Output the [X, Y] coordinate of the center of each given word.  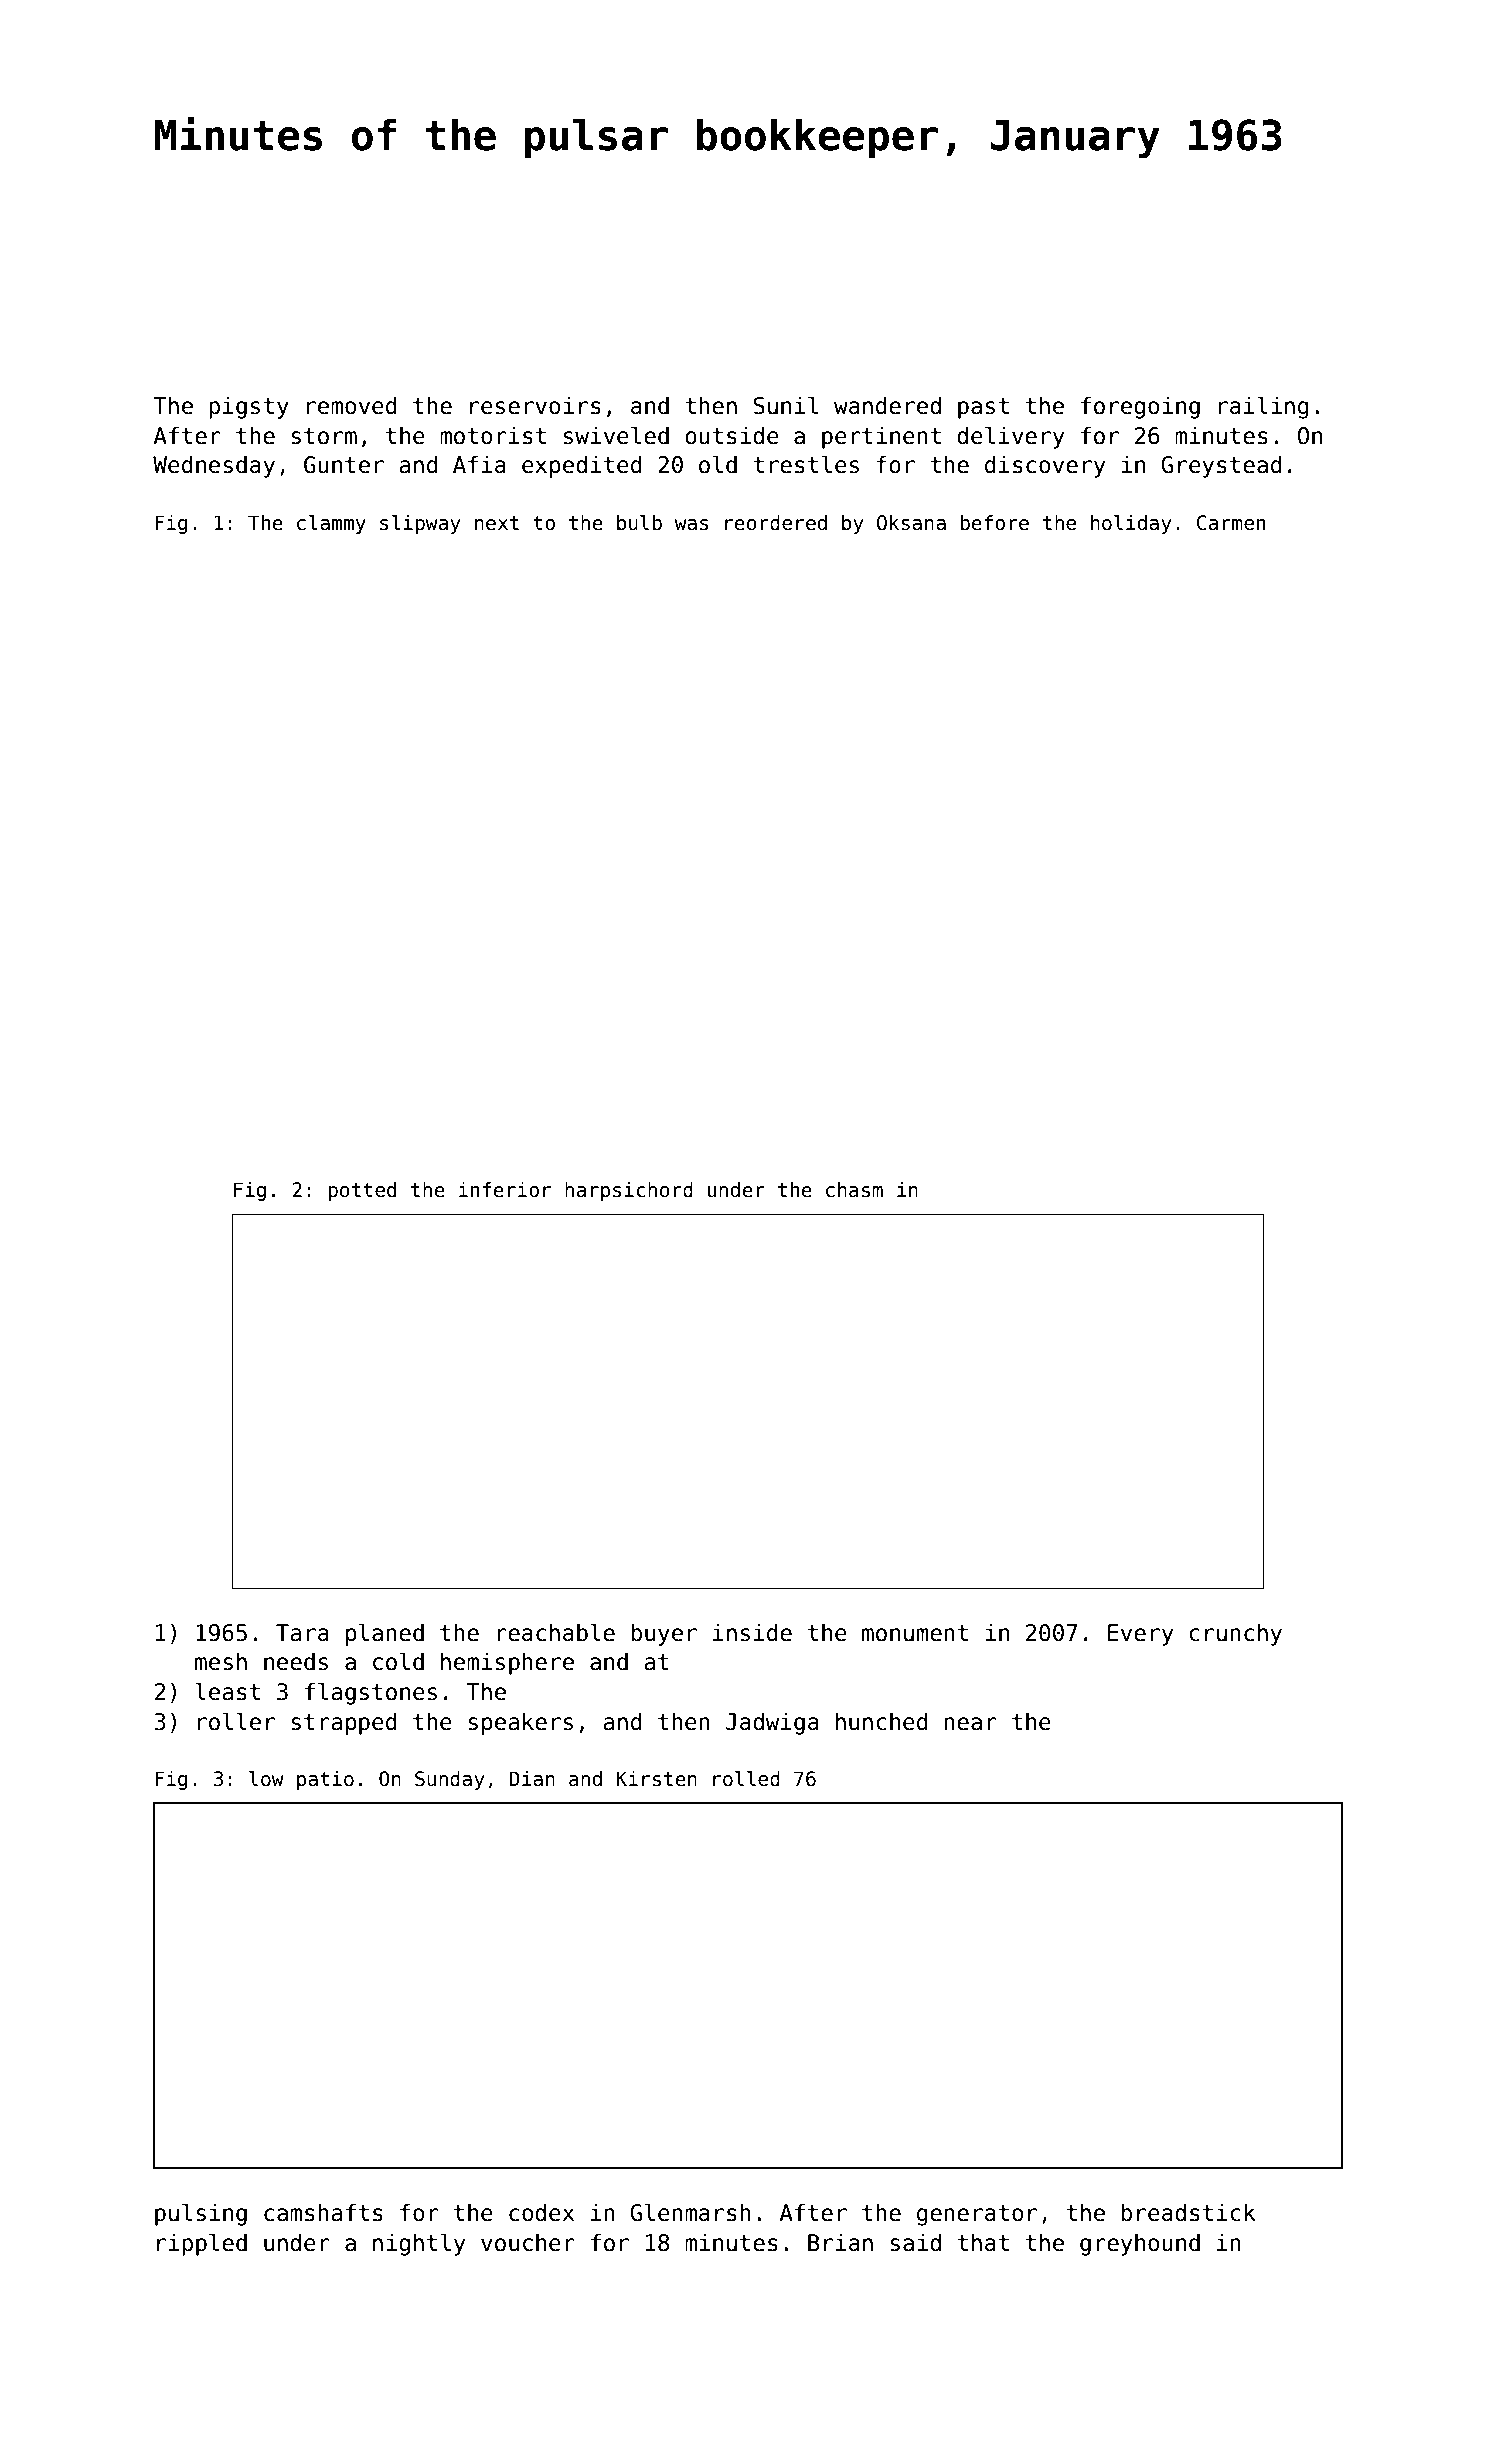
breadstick [1188, 2212]
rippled [202, 2244]
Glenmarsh [690, 2212]
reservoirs [535, 405]
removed [352, 405]
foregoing [1140, 407]
